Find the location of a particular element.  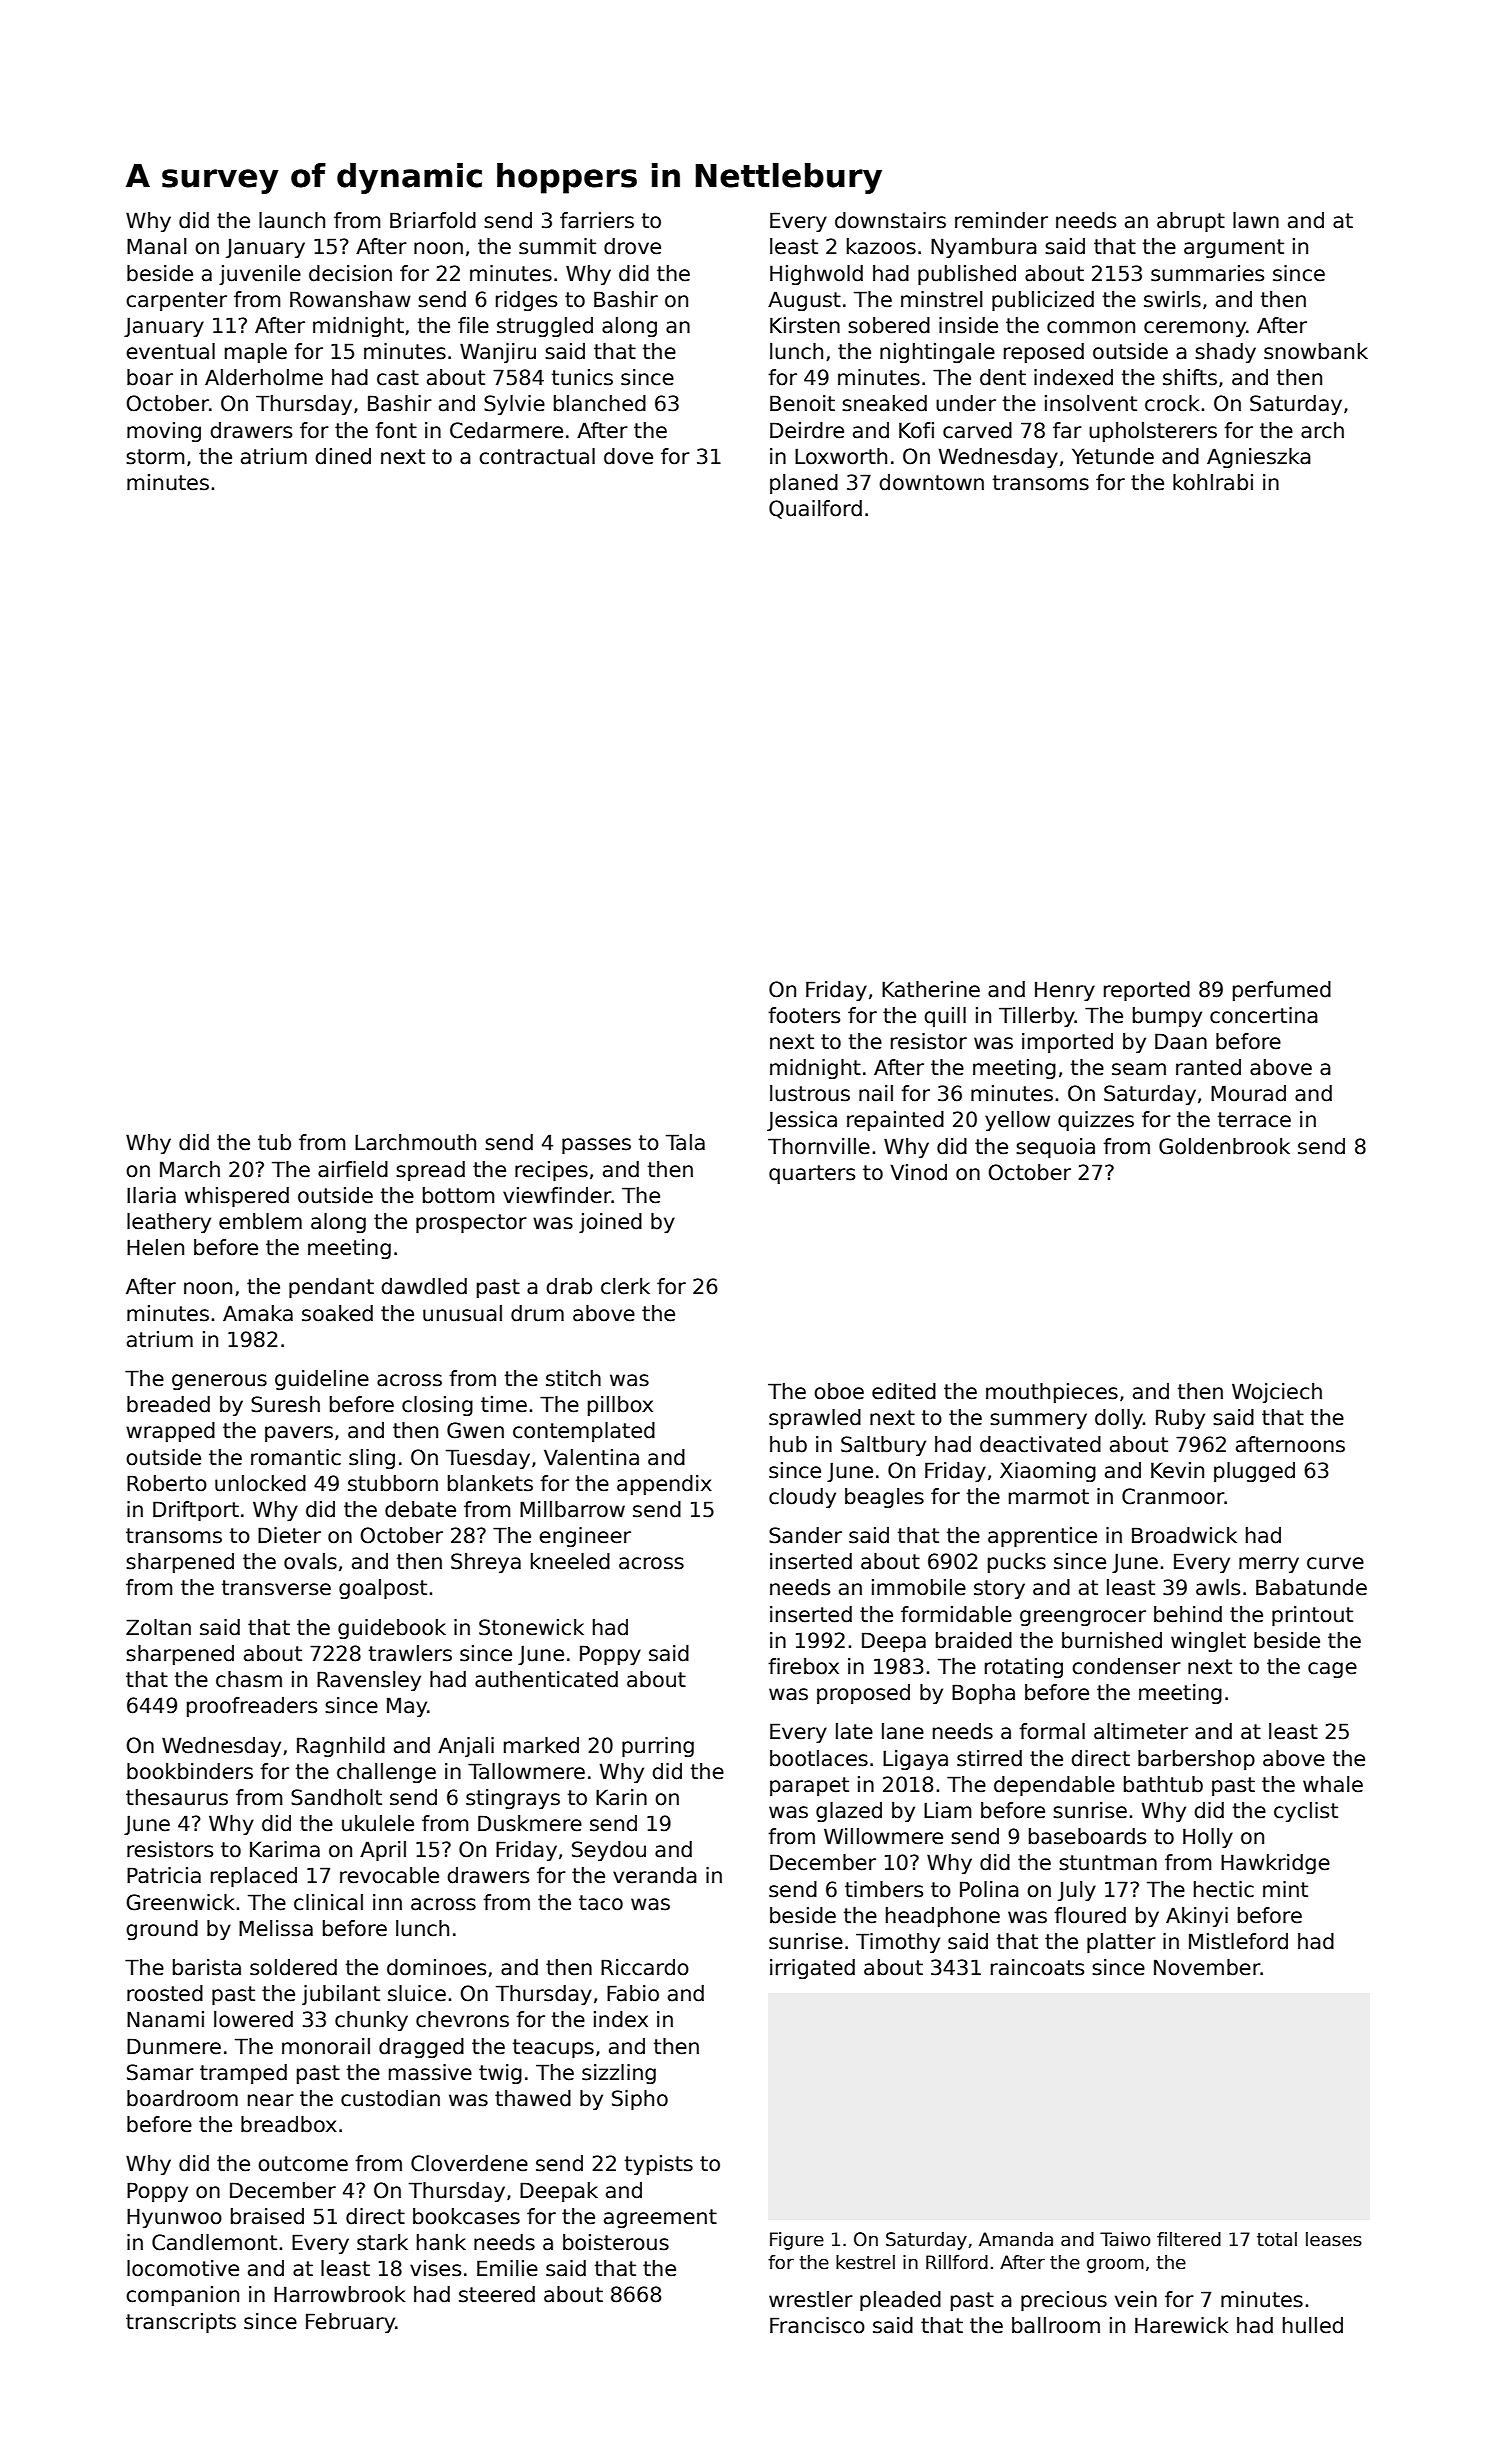

downstairs is located at coordinates (890, 220).
